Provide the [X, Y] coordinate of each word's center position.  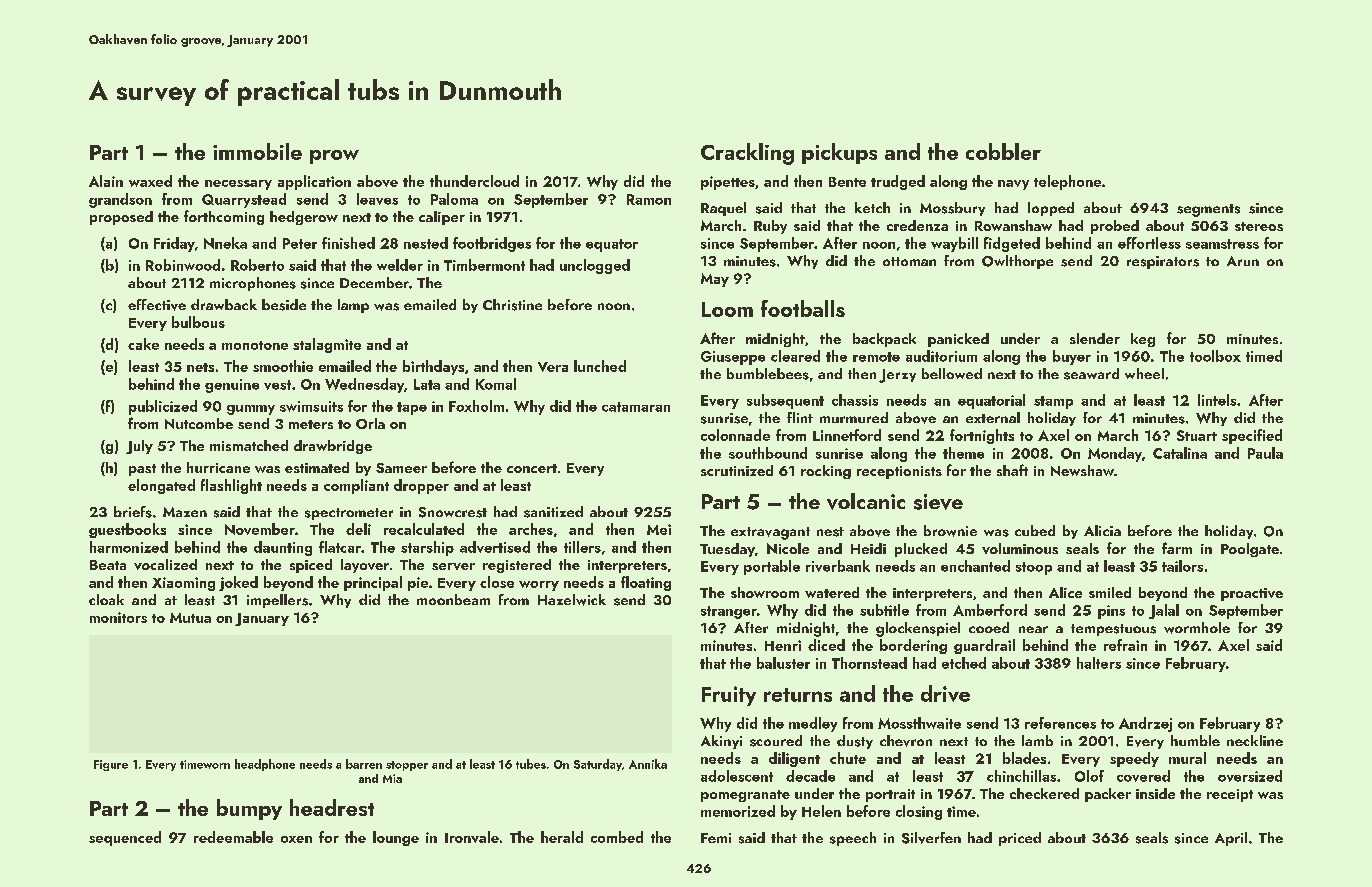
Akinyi [721, 742]
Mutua [190, 618]
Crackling [747, 154]
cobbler [1003, 151]
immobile [257, 151]
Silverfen [931, 838]
